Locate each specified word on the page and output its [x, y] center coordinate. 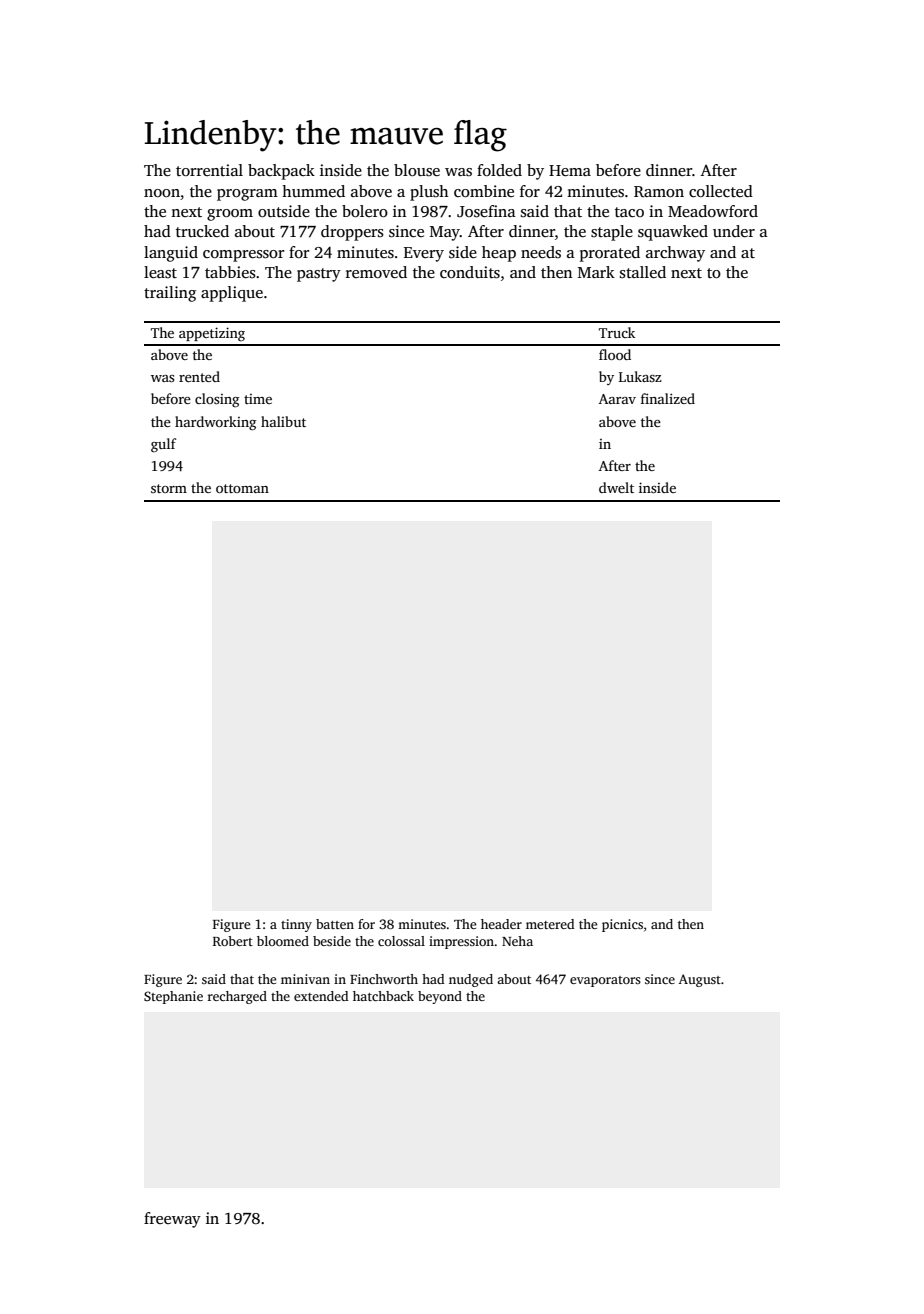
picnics [622, 925]
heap [499, 254]
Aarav [617, 399]
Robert [233, 941]
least [160, 272]
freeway [172, 1220]
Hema [570, 170]
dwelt [616, 487]
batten [335, 924]
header [501, 924]
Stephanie [173, 997]
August [700, 980]
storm [169, 488]
